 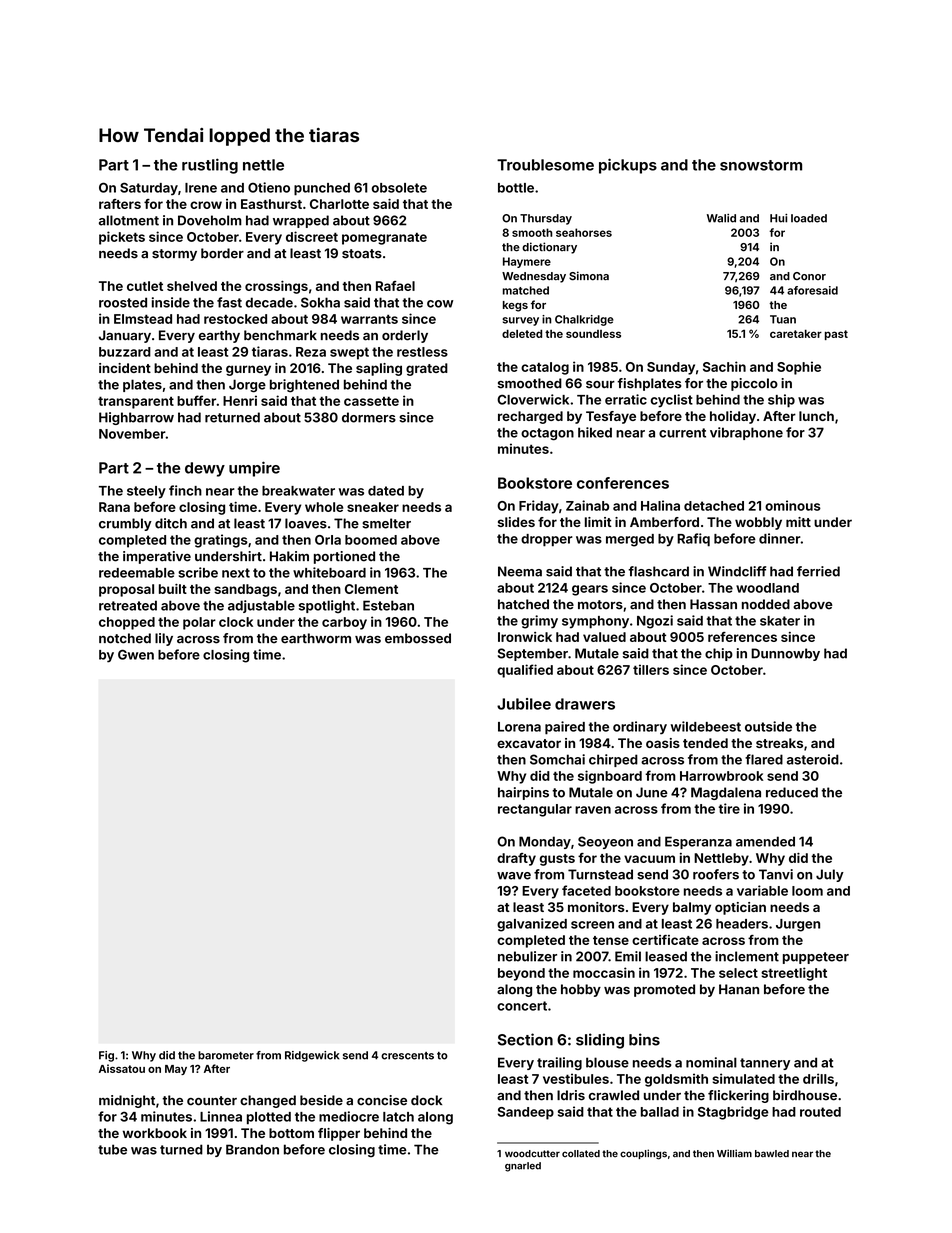 What do you see at coordinates (761, 165) in the screenshot?
I see `snowstorm` at bounding box center [761, 165].
